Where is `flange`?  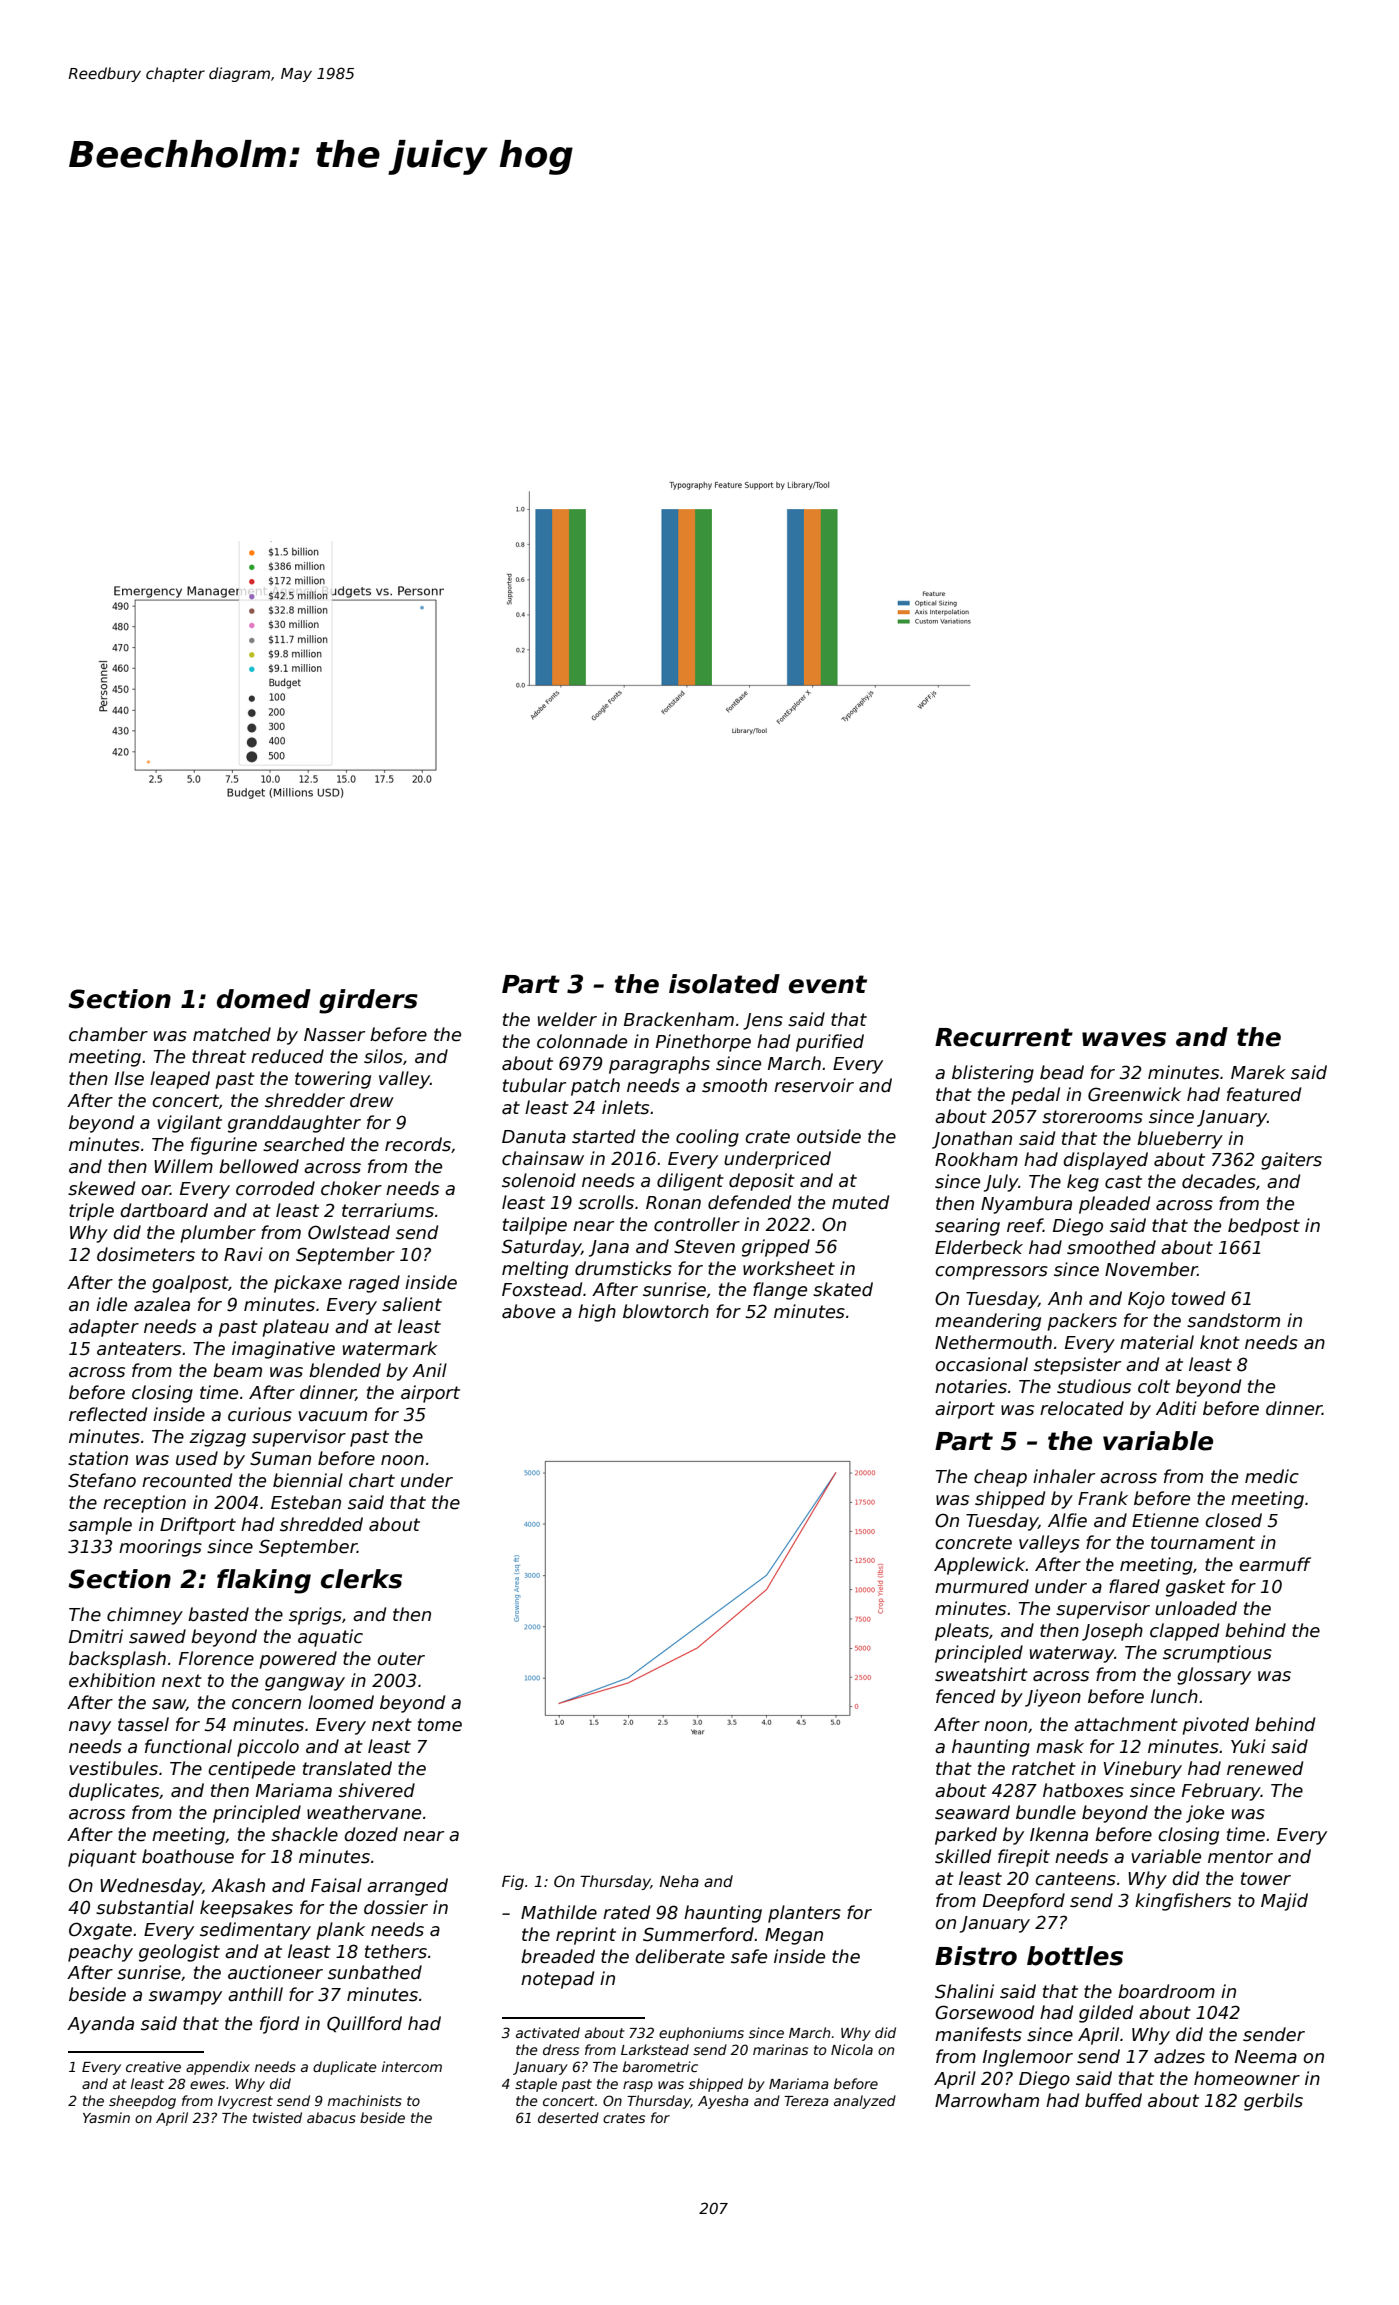
flange is located at coordinates (780, 1291).
